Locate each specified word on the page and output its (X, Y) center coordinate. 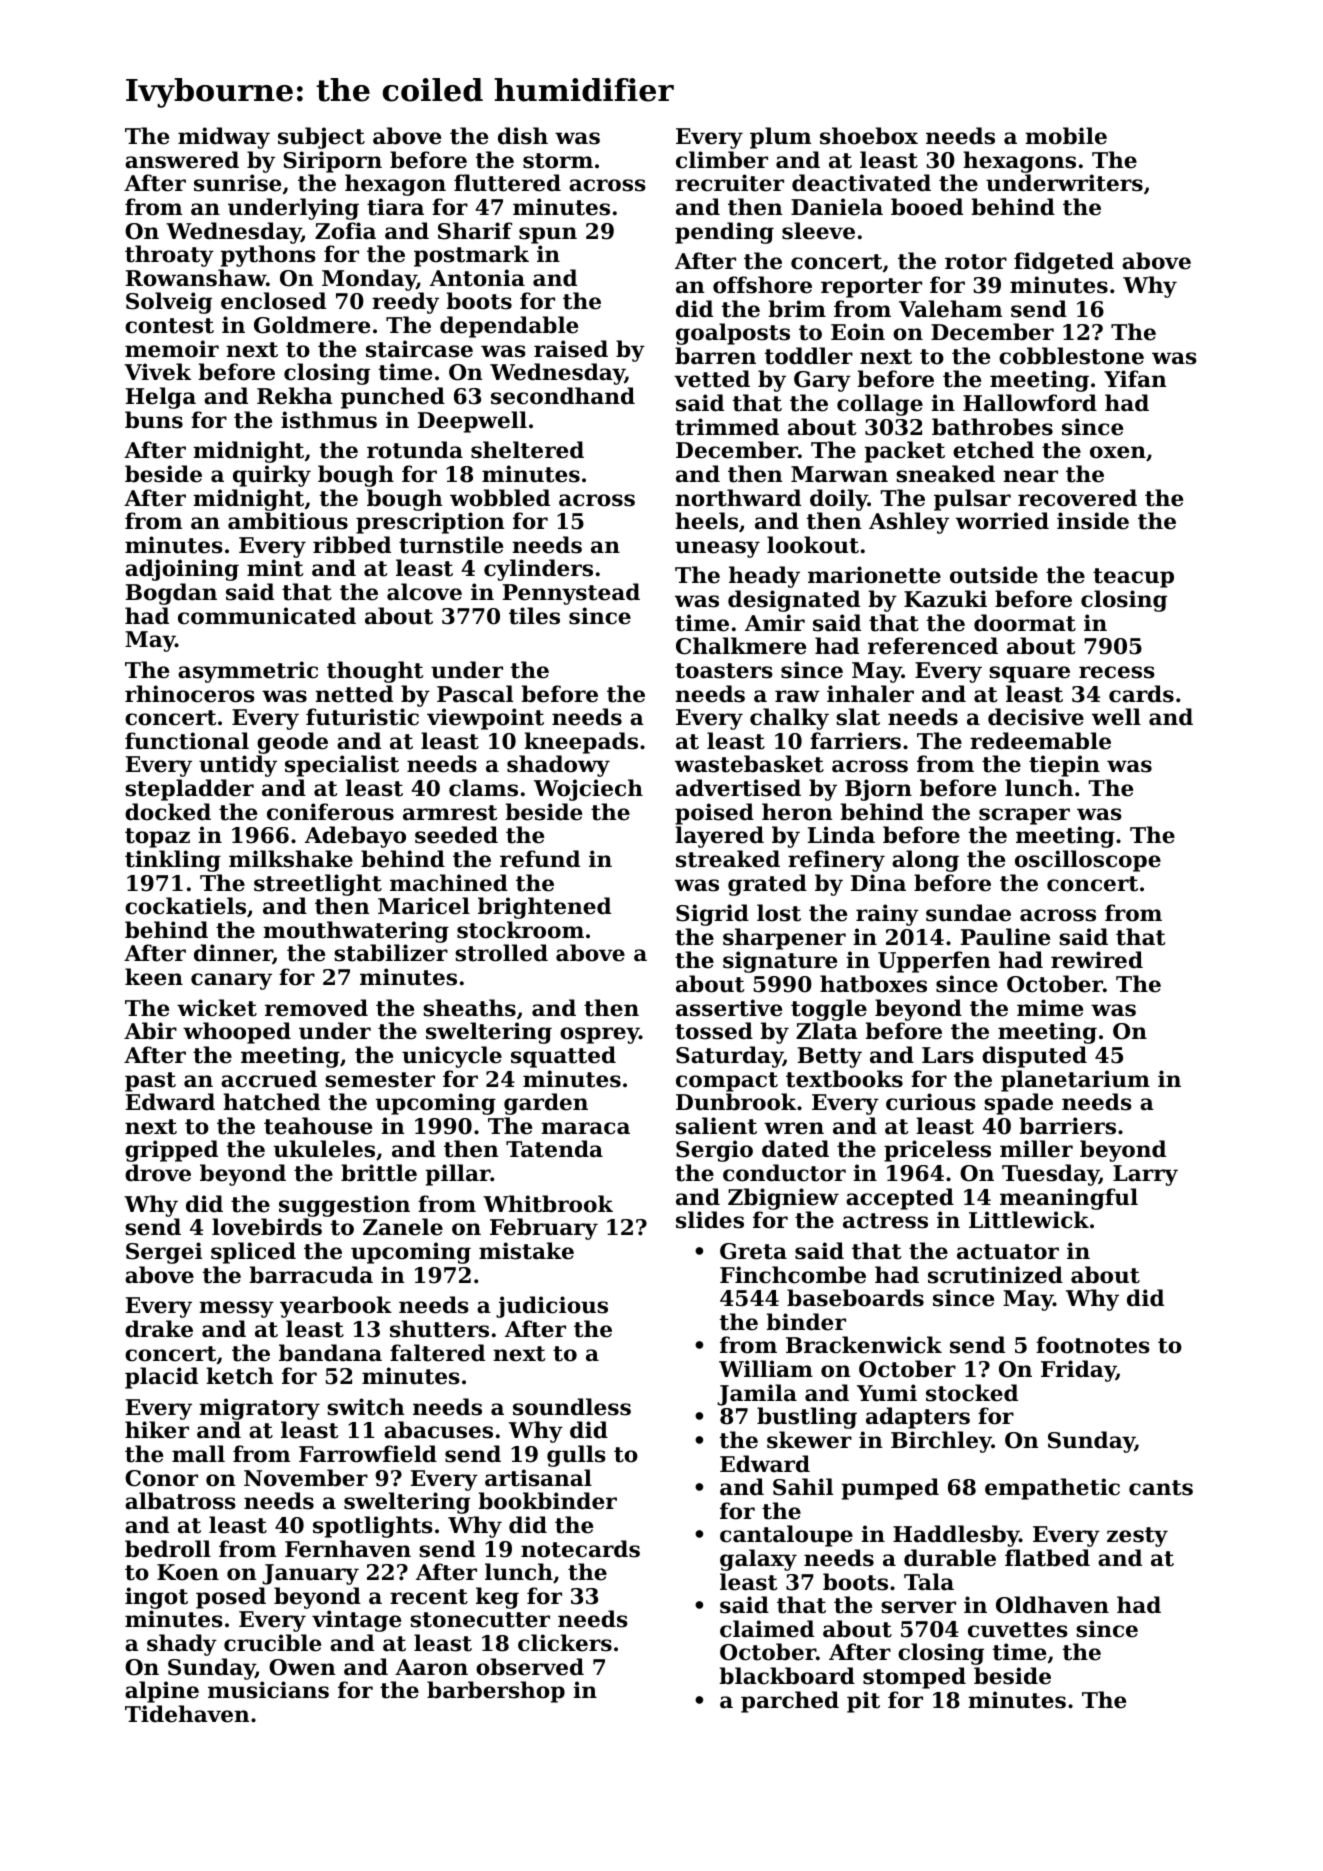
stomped (914, 1678)
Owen (302, 1667)
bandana (330, 1353)
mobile (1066, 136)
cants (1161, 1488)
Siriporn (332, 162)
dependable (509, 327)
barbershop (496, 1692)
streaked (728, 859)
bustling (807, 1418)
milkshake (291, 859)
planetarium (1075, 1081)
